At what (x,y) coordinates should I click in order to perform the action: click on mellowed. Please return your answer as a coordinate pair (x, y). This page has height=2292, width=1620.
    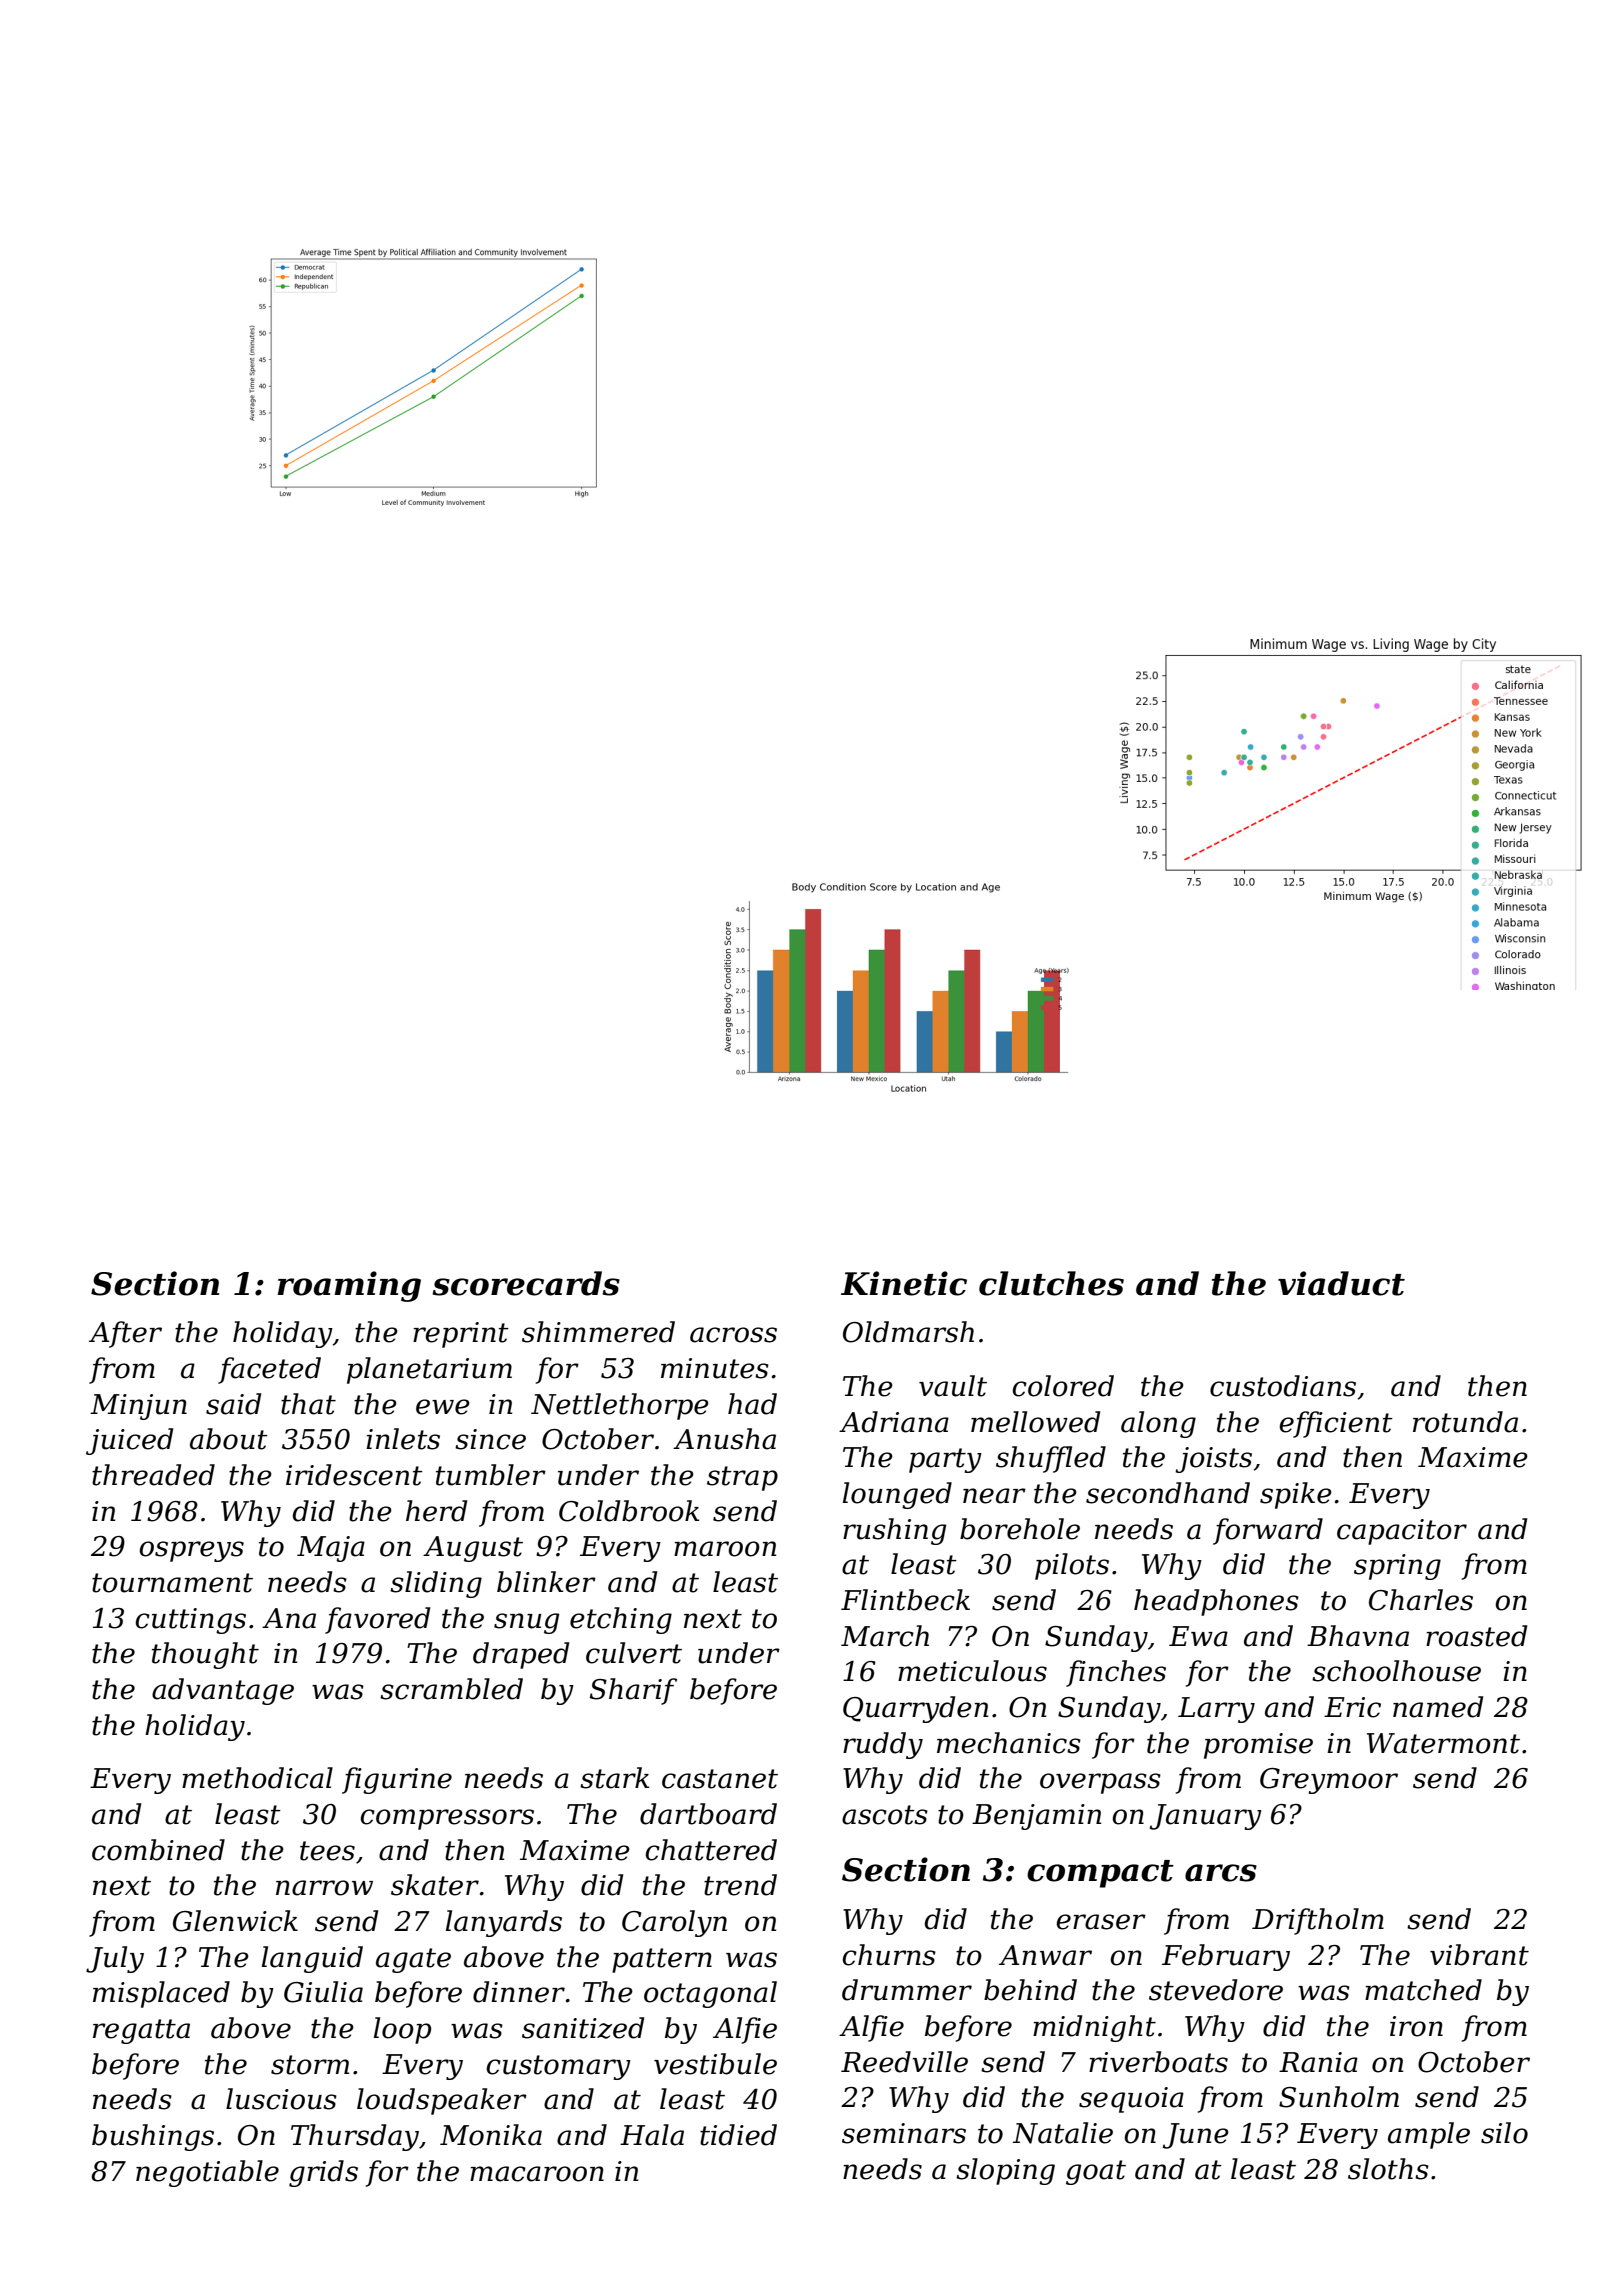
    Looking at the image, I should click on (1035, 1422).
